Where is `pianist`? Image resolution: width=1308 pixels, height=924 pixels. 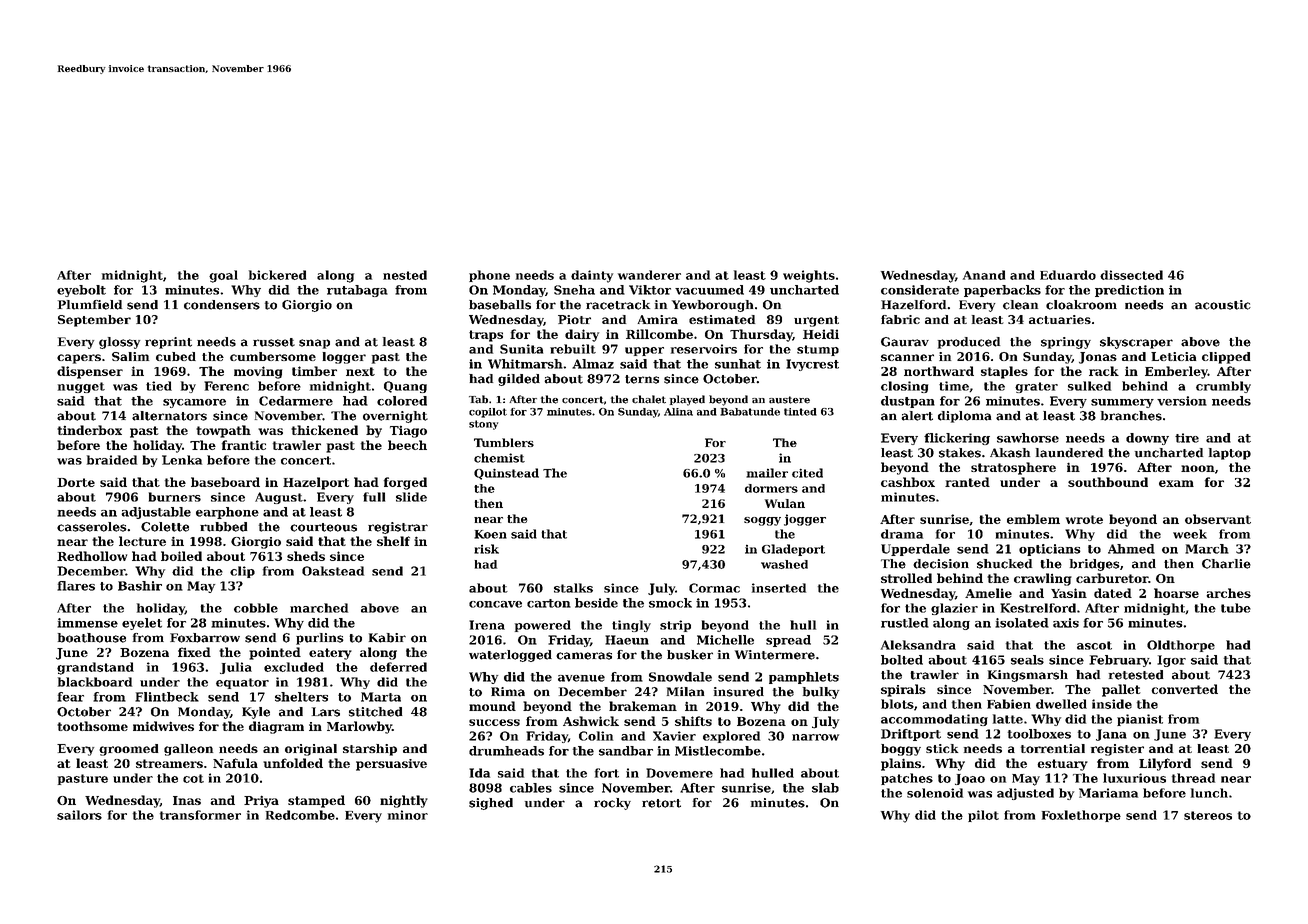
pianist is located at coordinates (1140, 720).
